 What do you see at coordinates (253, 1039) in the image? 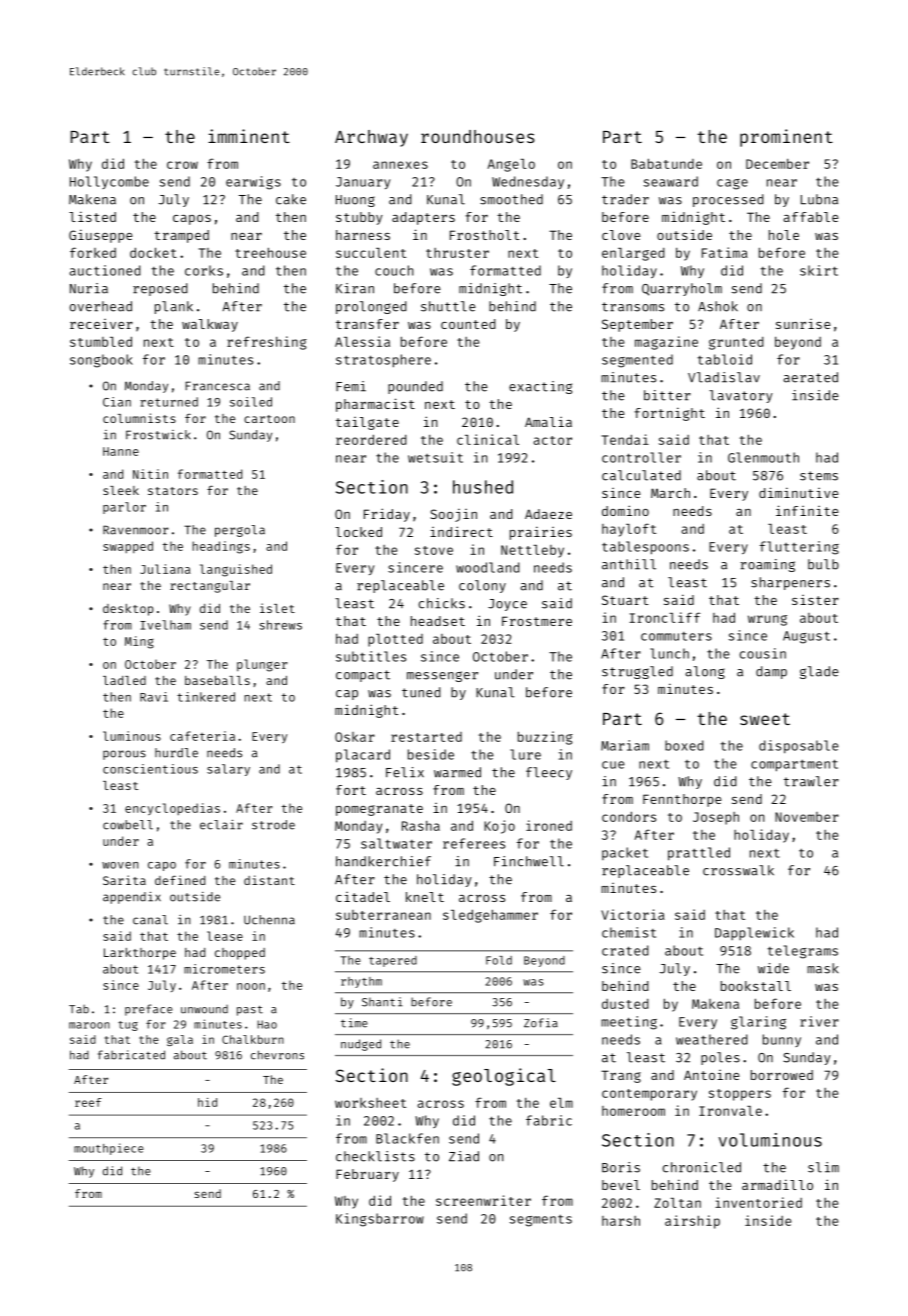
I see `Chalkburn` at bounding box center [253, 1039].
